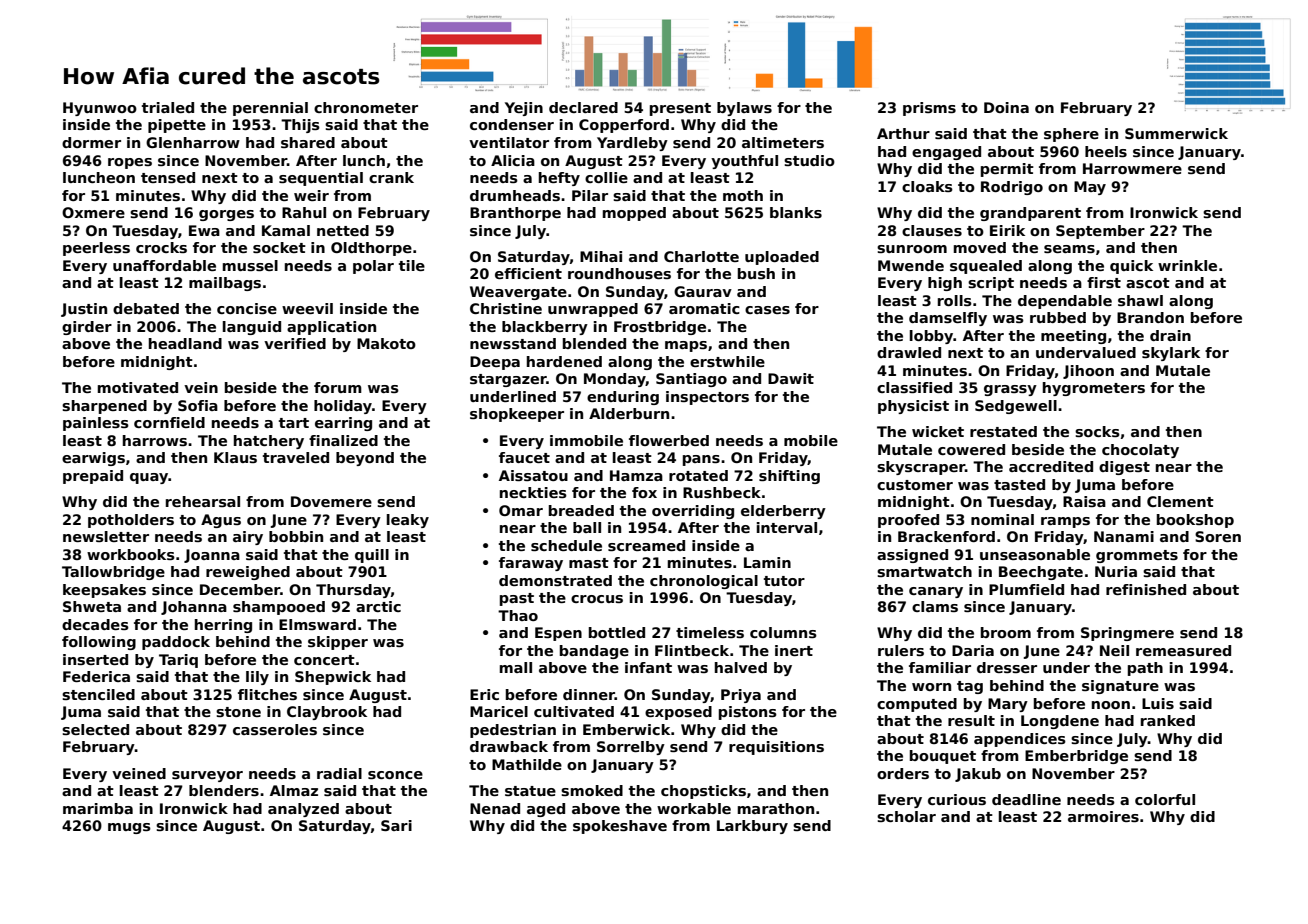 This image has height=924, width=1308. What do you see at coordinates (593, 310) in the image?
I see `unwrapped` at bounding box center [593, 310].
